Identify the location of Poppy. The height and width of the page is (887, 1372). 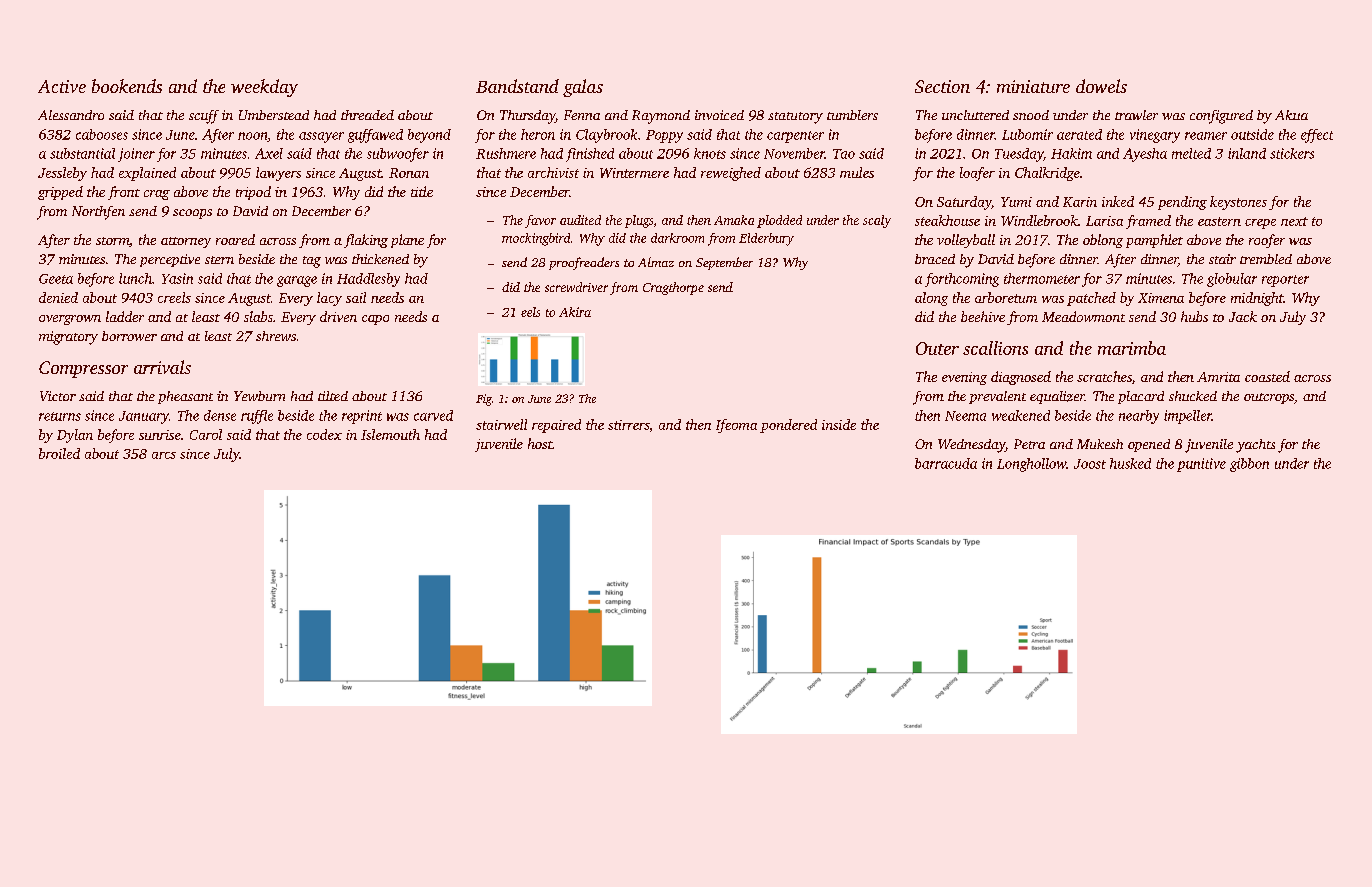
(664, 136).
